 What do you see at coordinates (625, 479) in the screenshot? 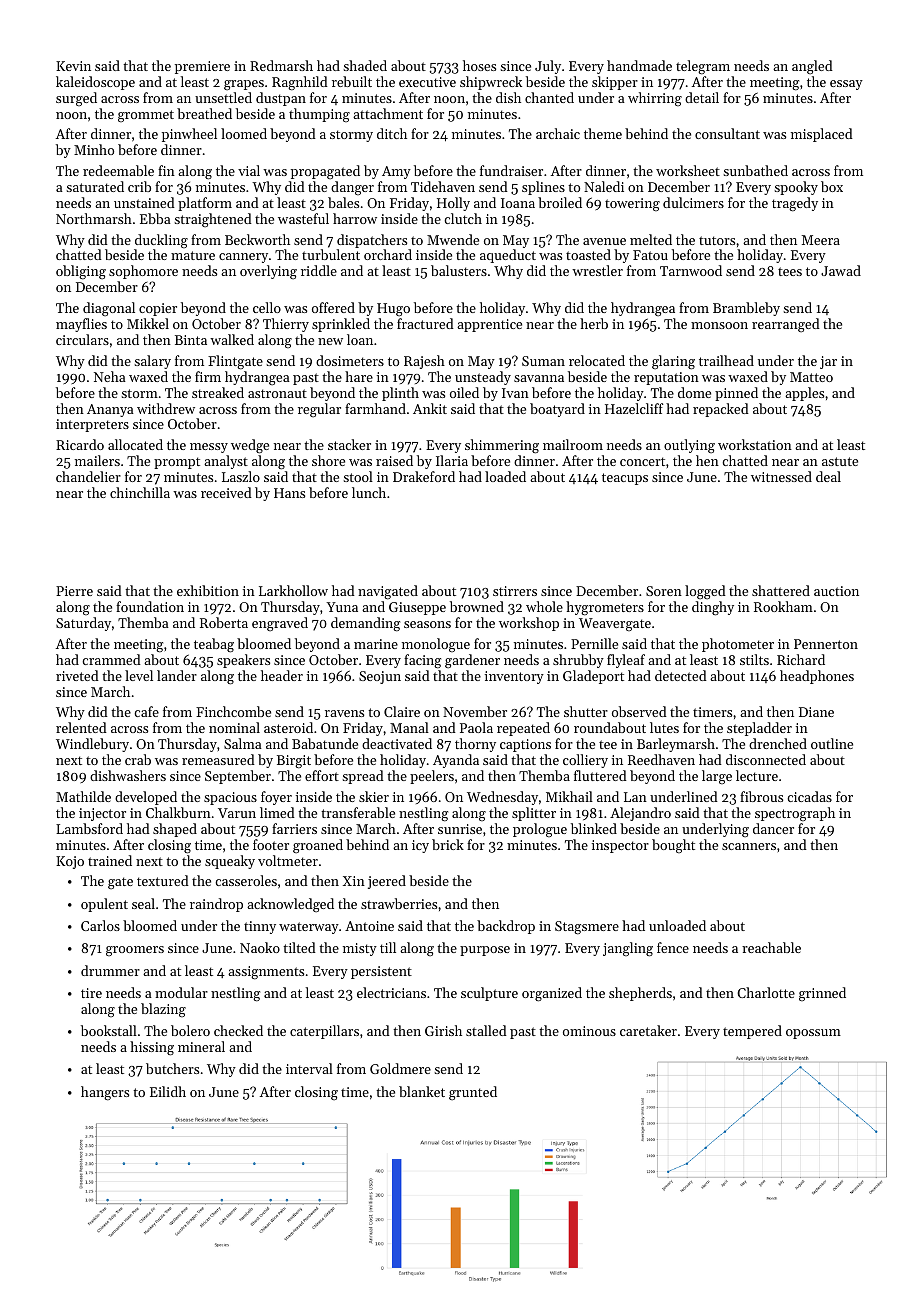
I see `teacups` at bounding box center [625, 479].
